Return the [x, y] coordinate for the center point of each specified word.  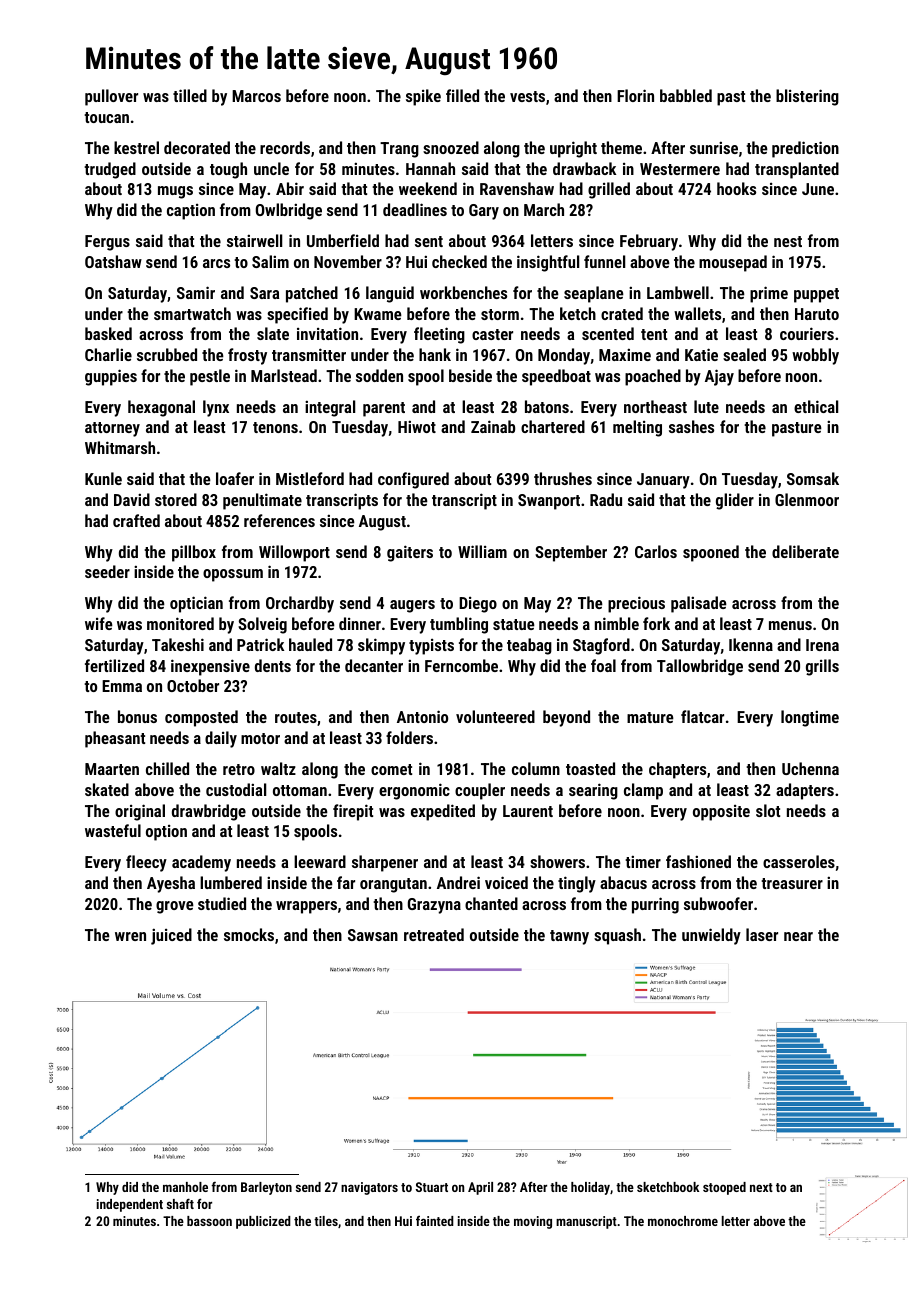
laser [762, 934]
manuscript [586, 1222]
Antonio [422, 716]
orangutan [393, 885]
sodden [379, 375]
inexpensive [210, 667]
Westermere [680, 169]
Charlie [108, 354]
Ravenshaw [517, 188]
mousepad [733, 263]
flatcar [702, 716]
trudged [110, 170]
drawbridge [209, 812]
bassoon [209, 1221]
